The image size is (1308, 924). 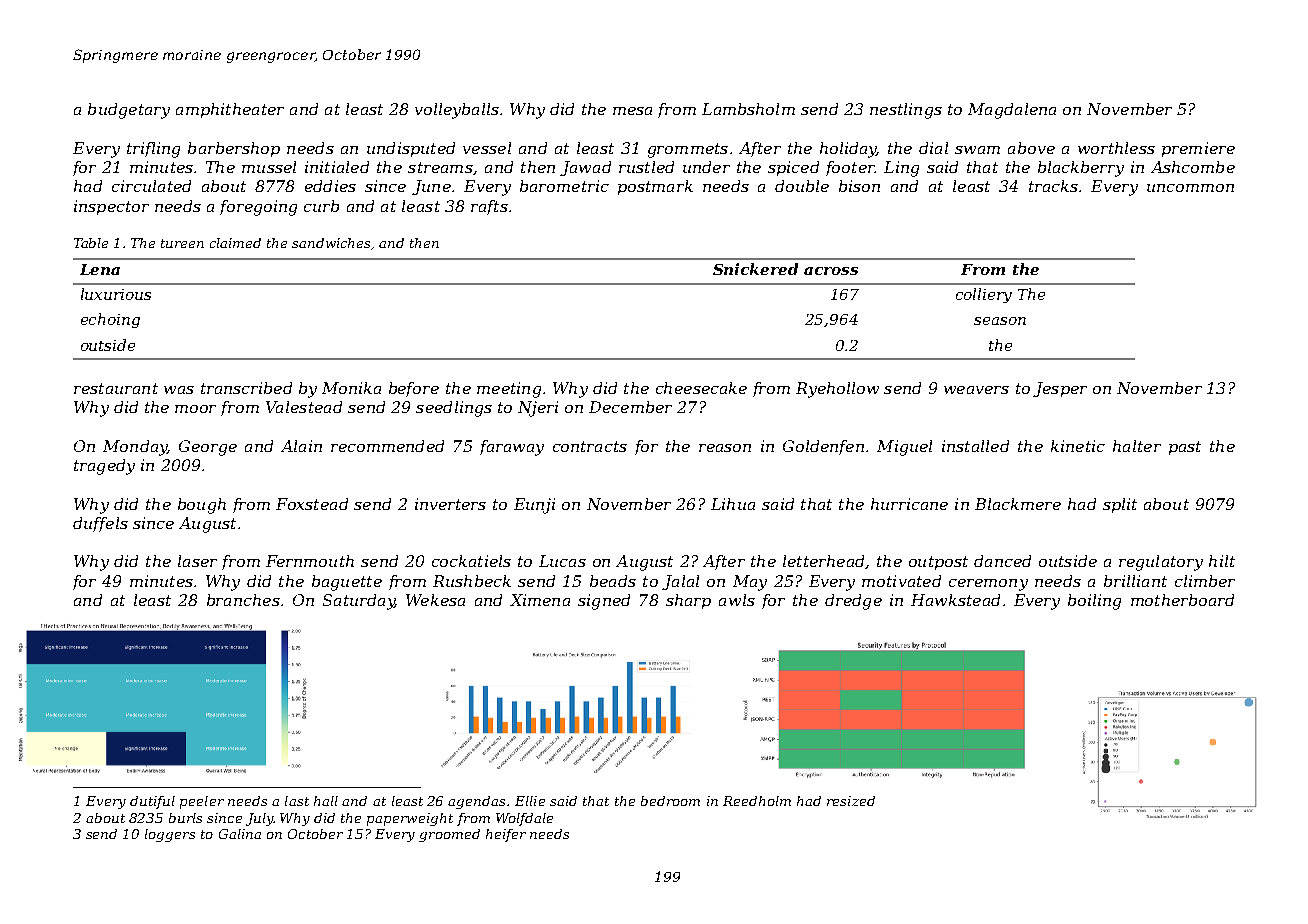 What do you see at coordinates (1161, 563) in the screenshot?
I see `regulatory` at bounding box center [1161, 563].
